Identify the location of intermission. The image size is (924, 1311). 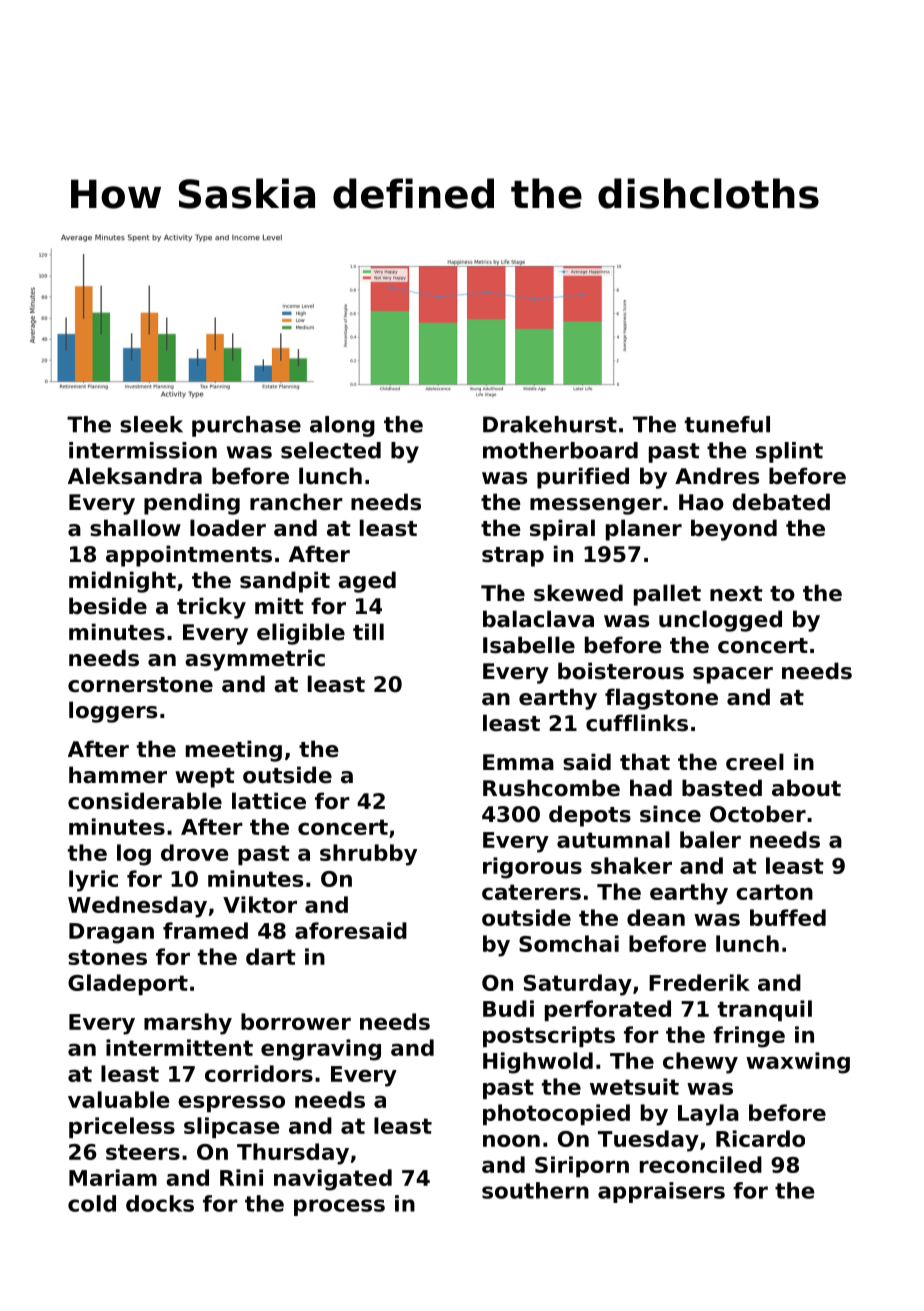
(143, 450).
